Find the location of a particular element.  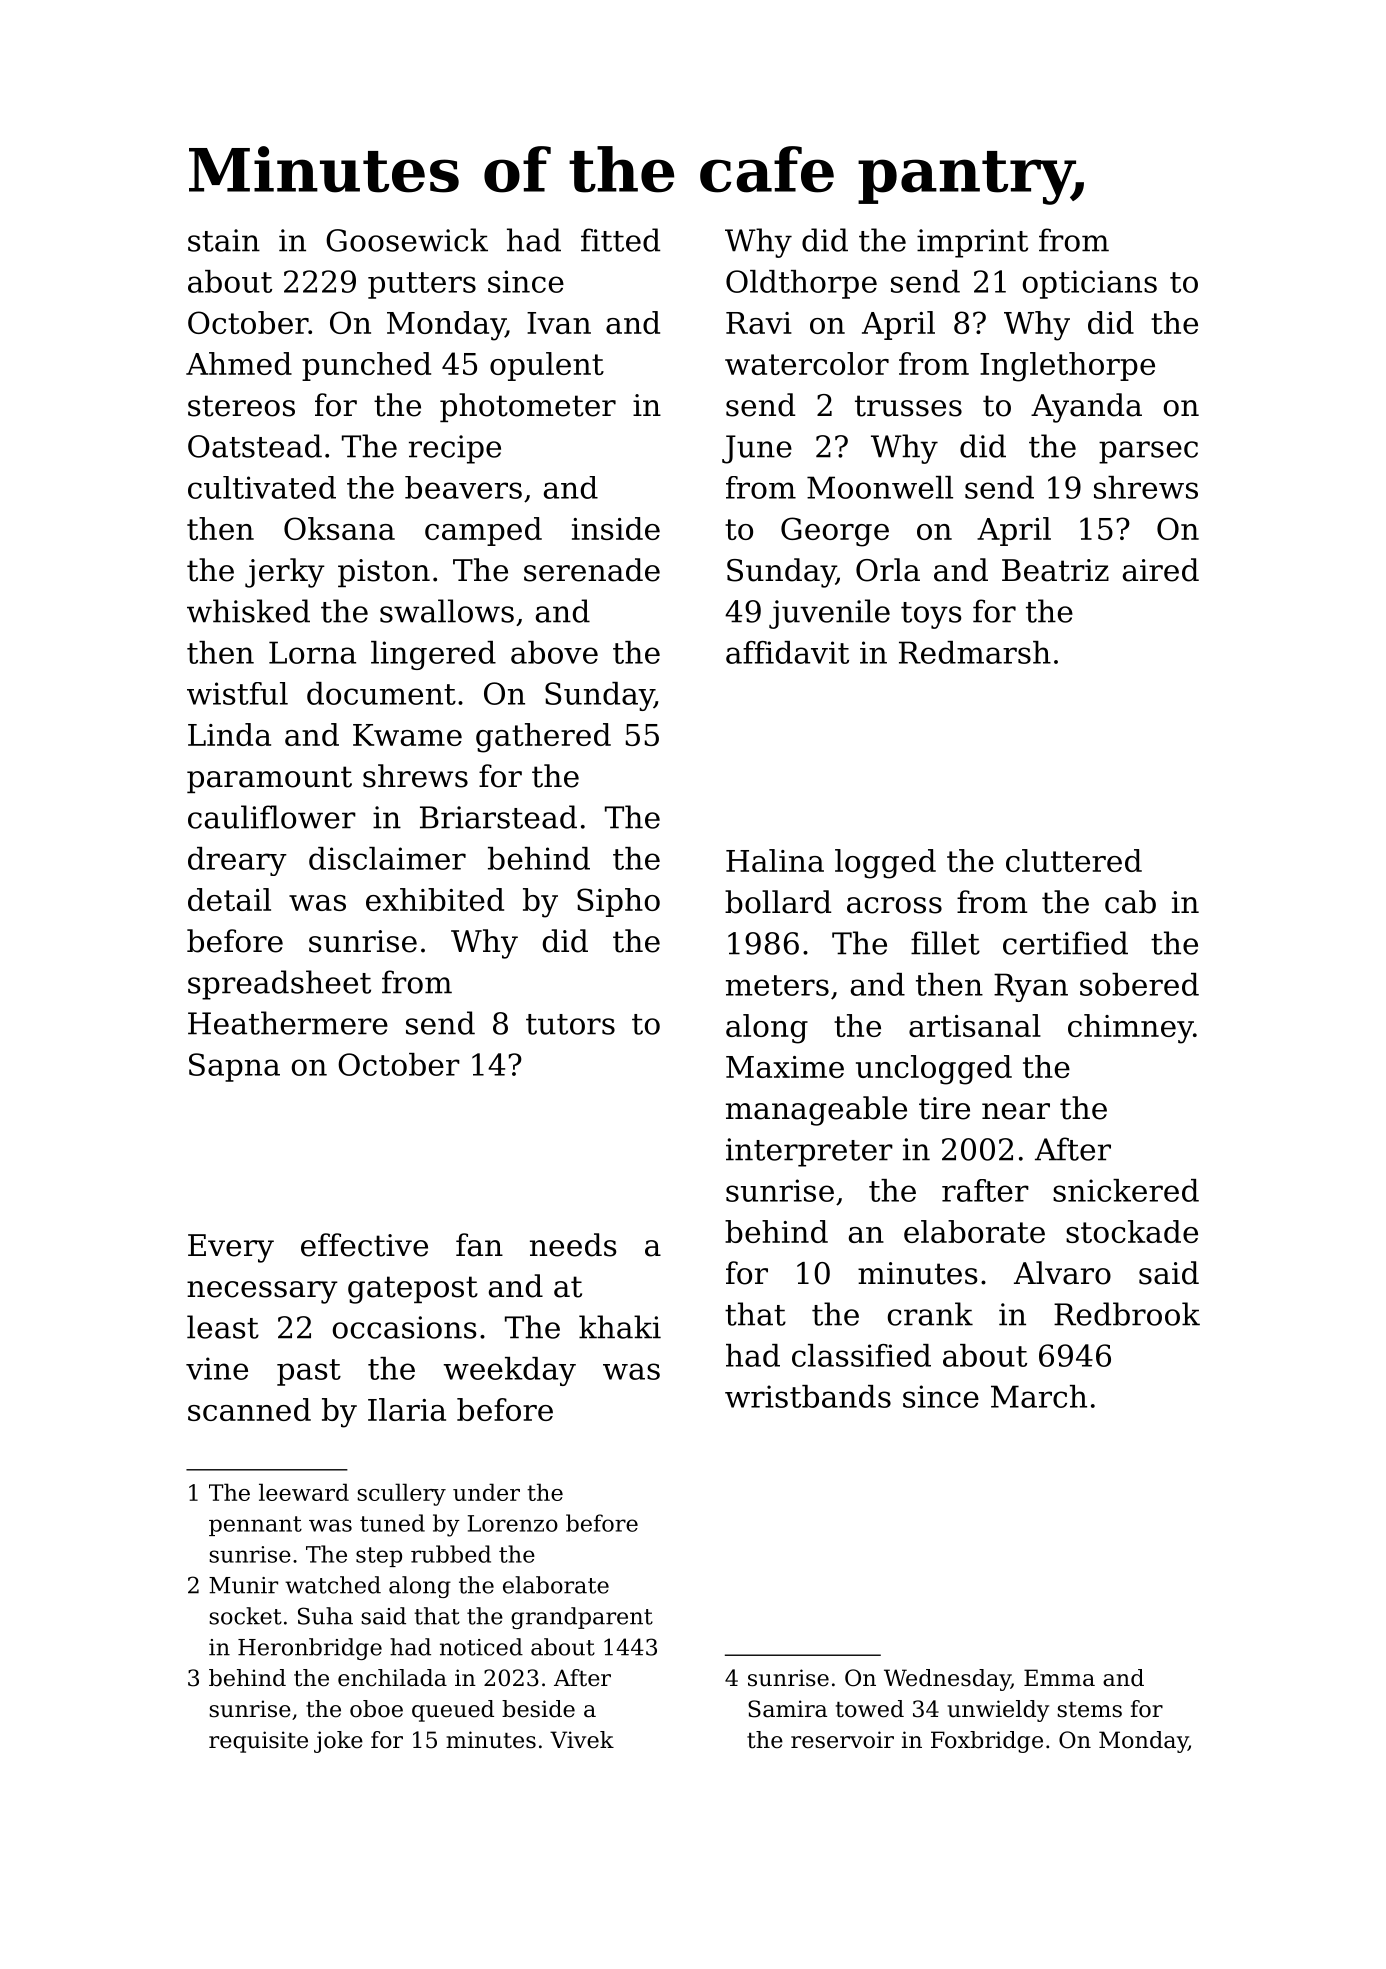

imprint is located at coordinates (972, 243).
